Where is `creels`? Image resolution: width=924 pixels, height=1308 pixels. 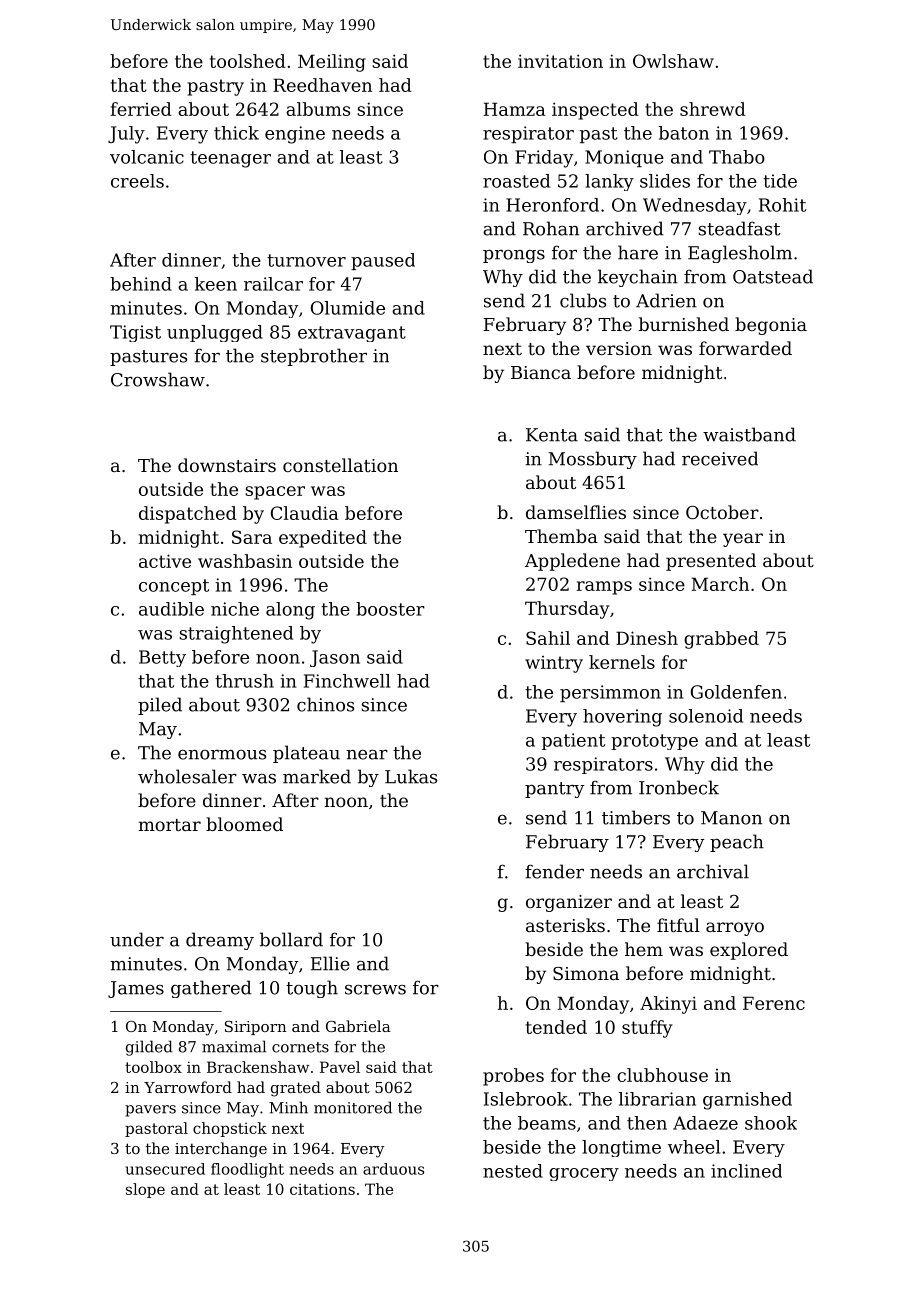
creels is located at coordinates (137, 181).
